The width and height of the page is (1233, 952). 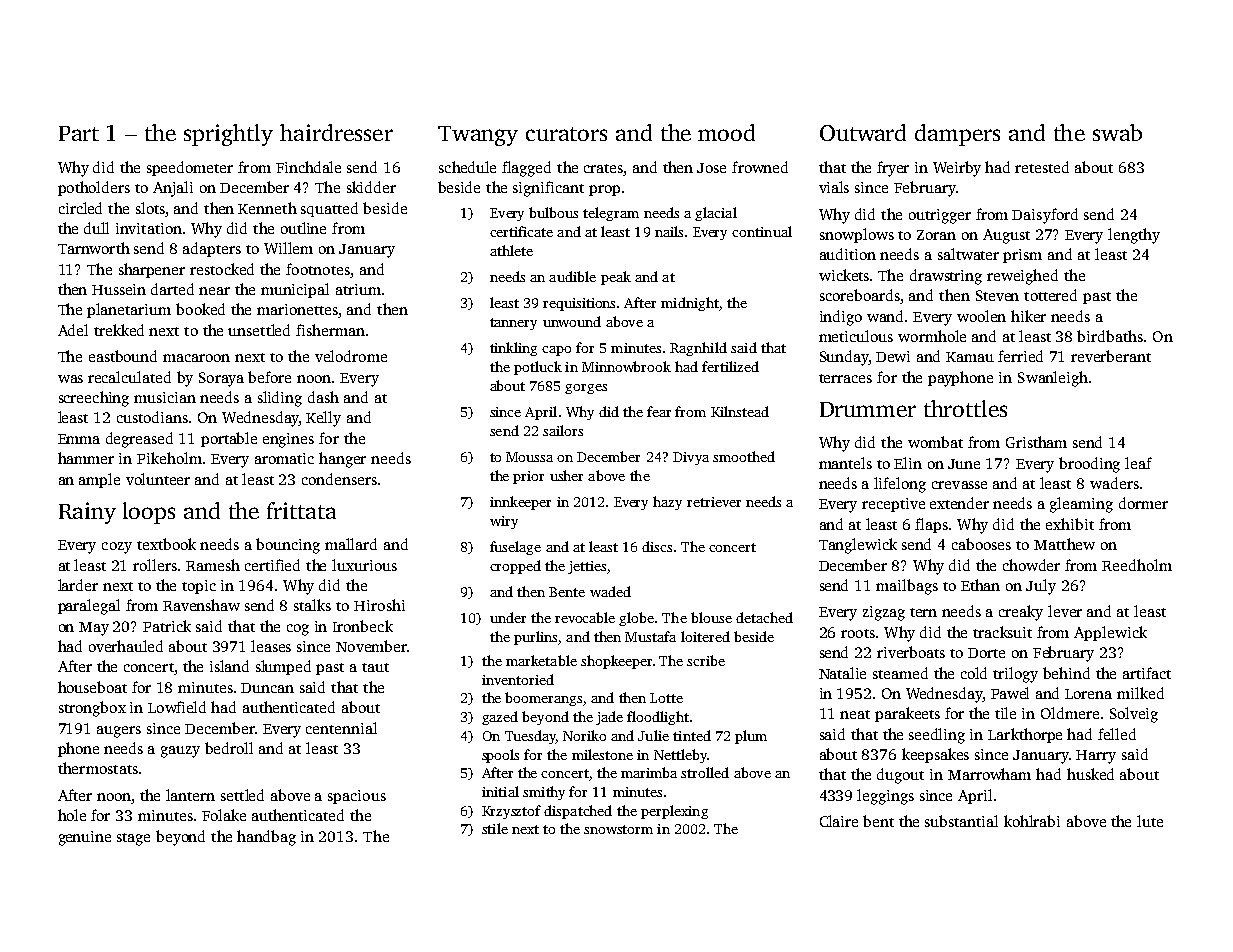 I want to click on bouncing, so click(x=288, y=546).
